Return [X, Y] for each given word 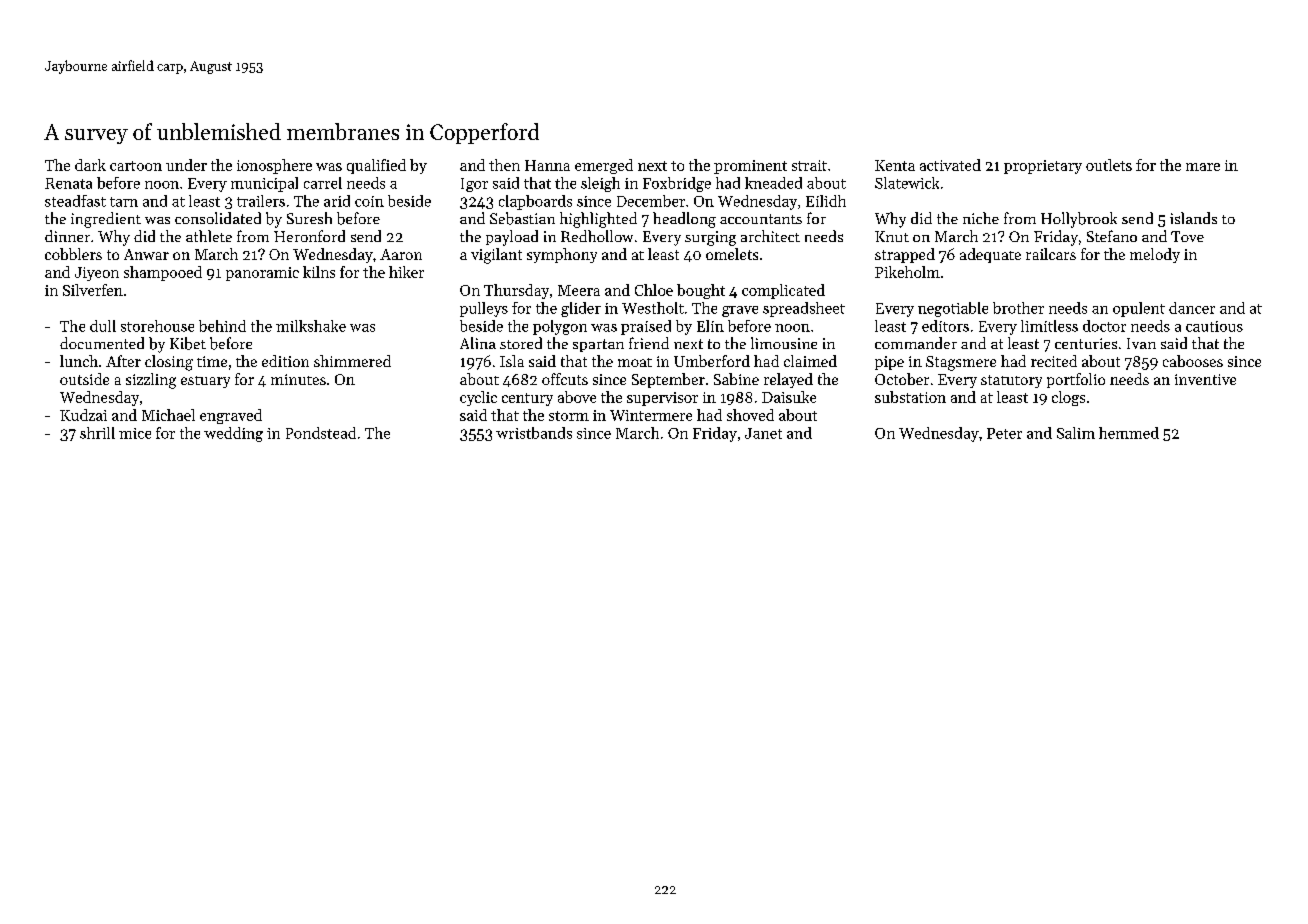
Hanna [547, 165]
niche [981, 218]
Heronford [309, 236]
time [212, 361]
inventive [1205, 379]
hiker [406, 272]
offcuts [565, 379]
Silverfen [93, 290]
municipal [264, 184]
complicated [783, 291]
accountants [761, 219]
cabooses [1193, 361]
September [668, 380]
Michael [168, 415]
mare [1203, 167]
